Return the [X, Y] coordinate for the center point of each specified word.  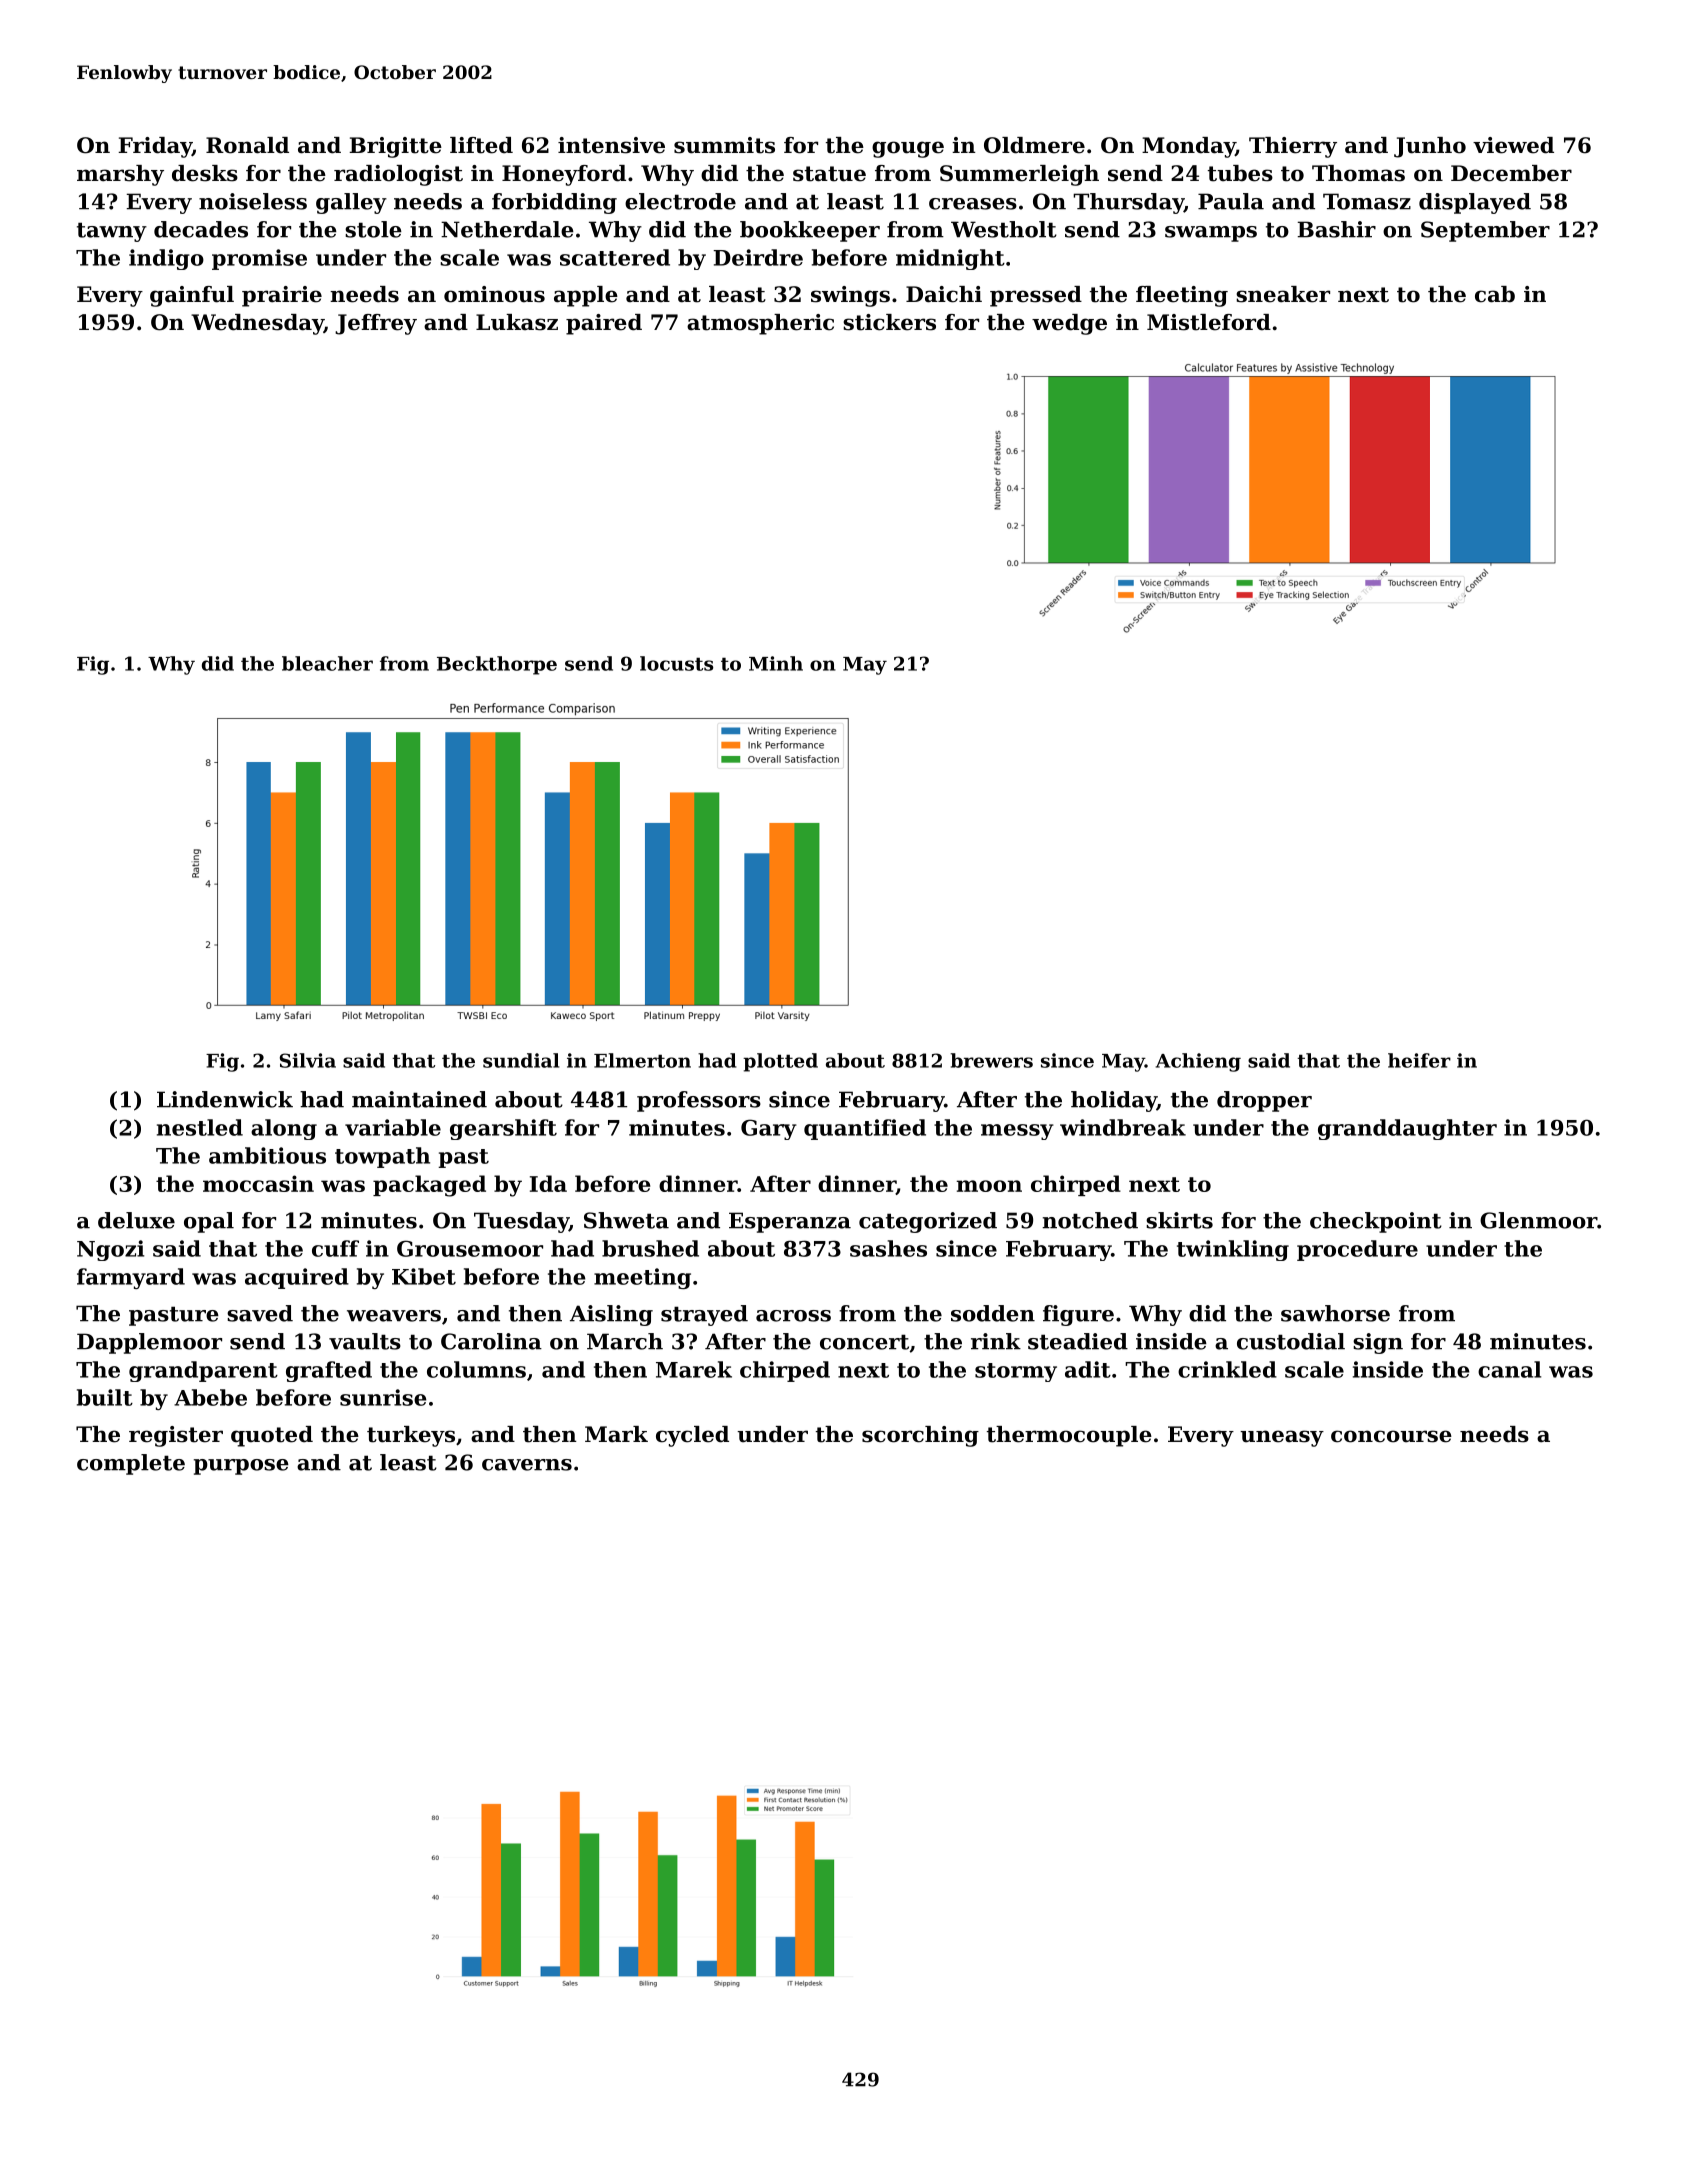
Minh [776, 663]
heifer [1419, 1060]
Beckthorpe [497, 665]
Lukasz [517, 322]
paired [604, 324]
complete [131, 1464]
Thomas [1358, 173]
